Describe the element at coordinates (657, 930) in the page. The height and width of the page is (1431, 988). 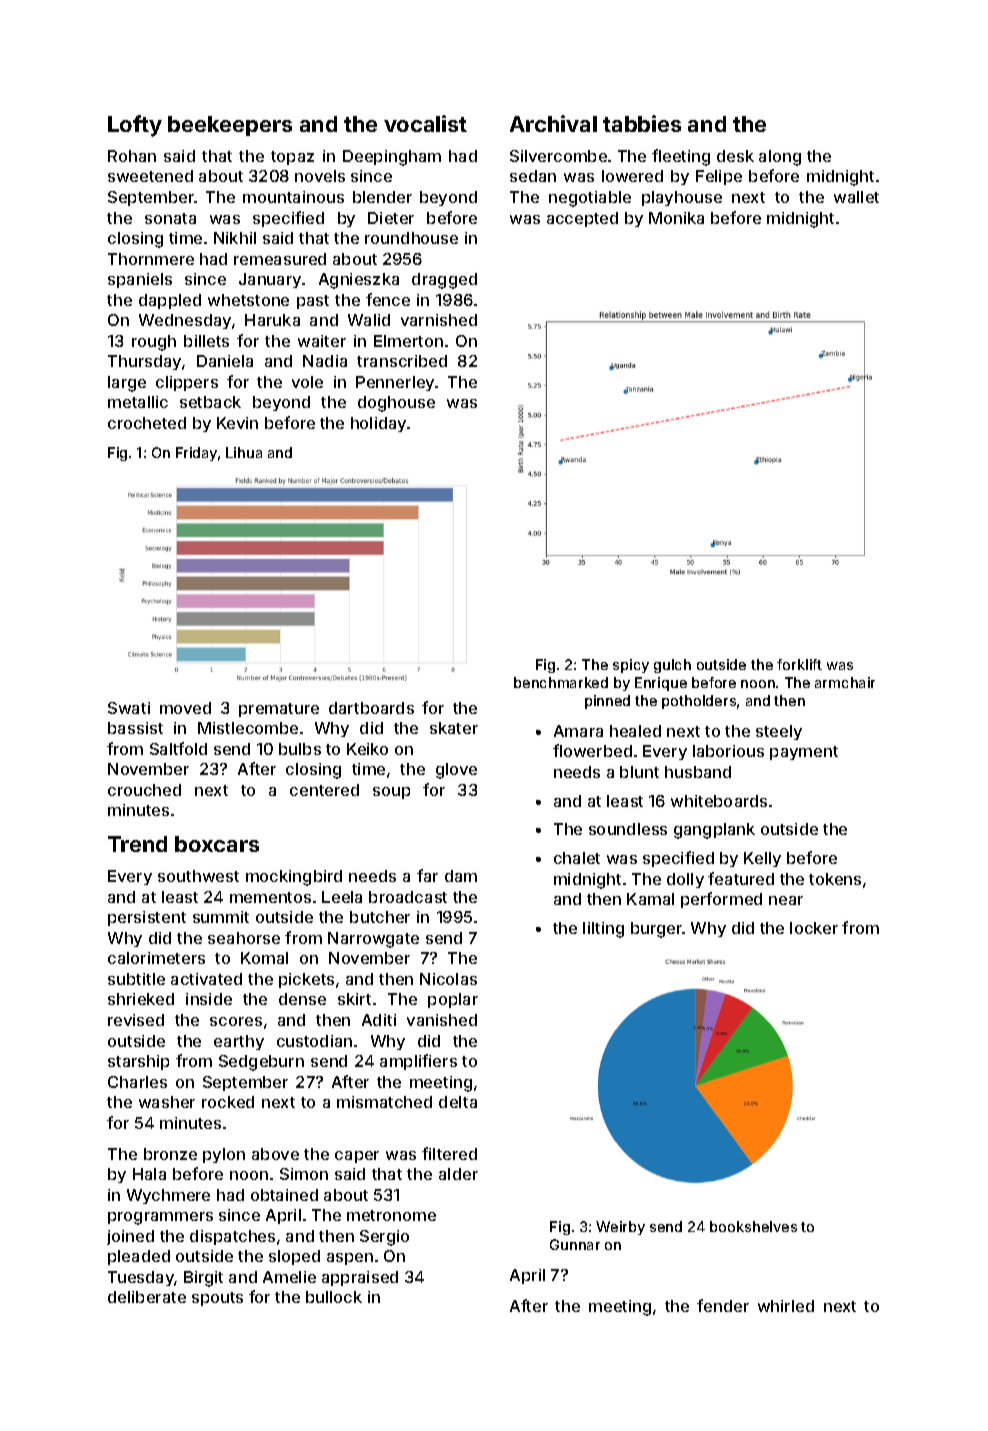
I see `burger` at that location.
